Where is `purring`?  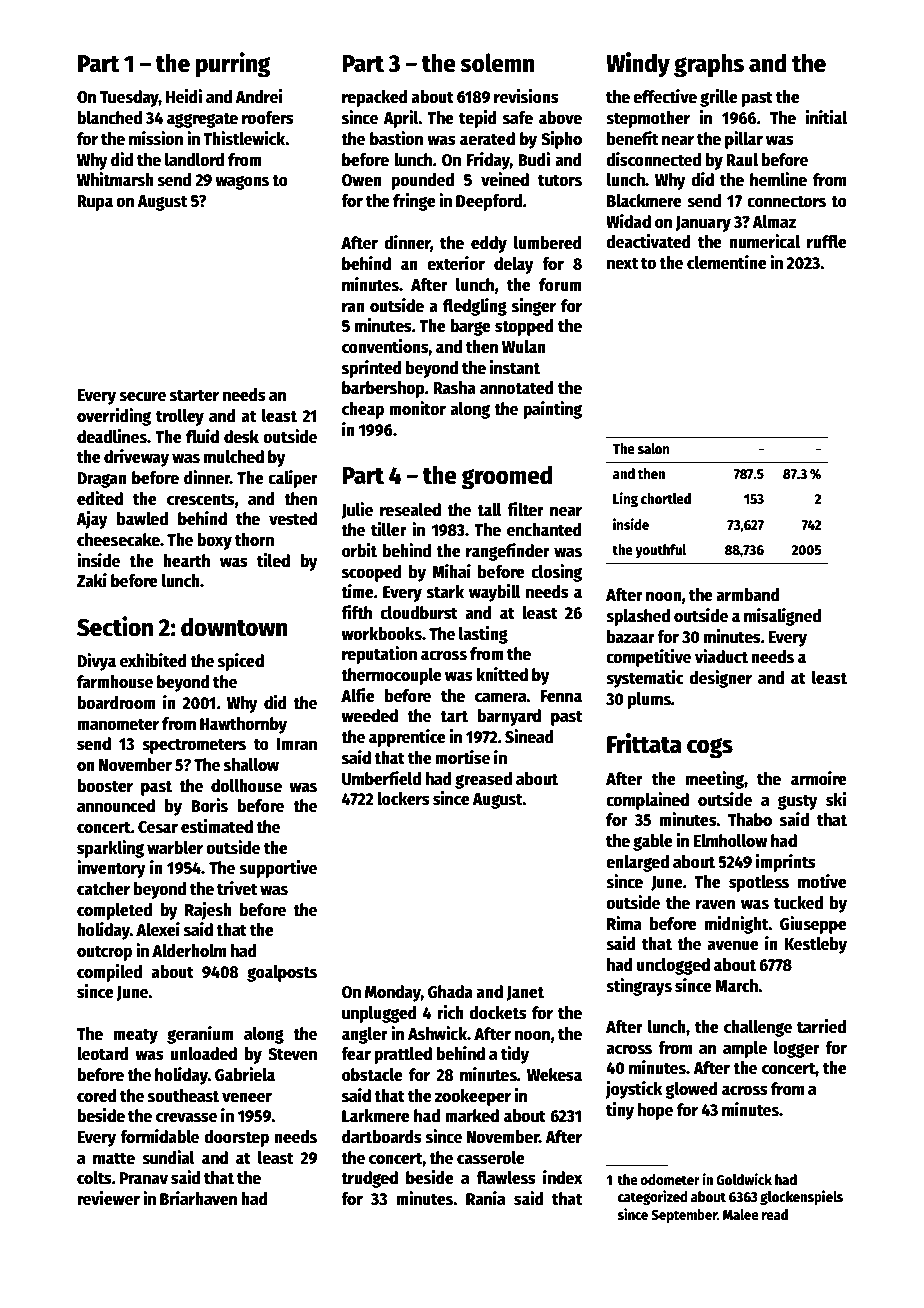 purring is located at coordinates (233, 65).
